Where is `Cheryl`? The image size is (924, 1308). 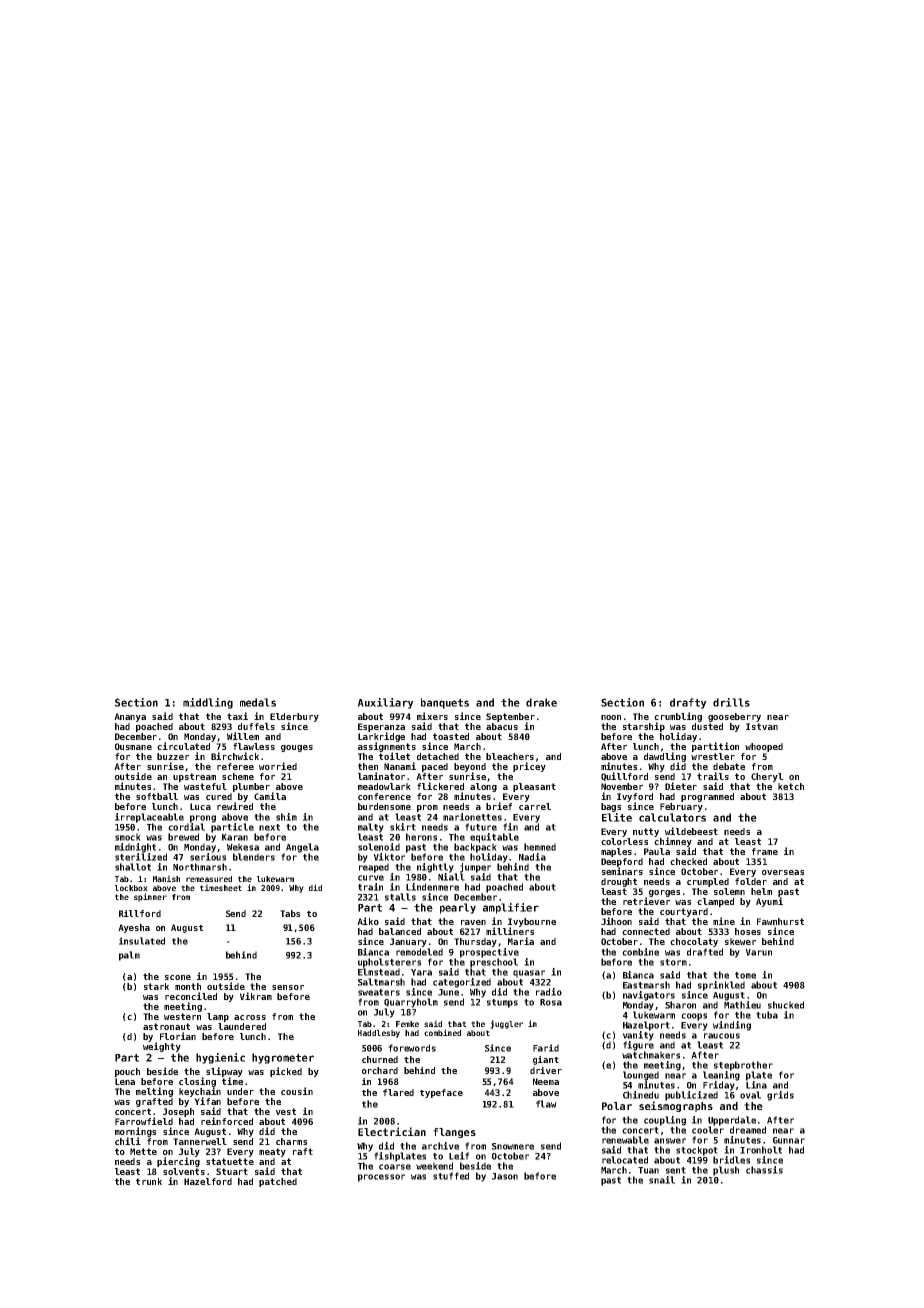
Cheryl is located at coordinates (767, 777).
